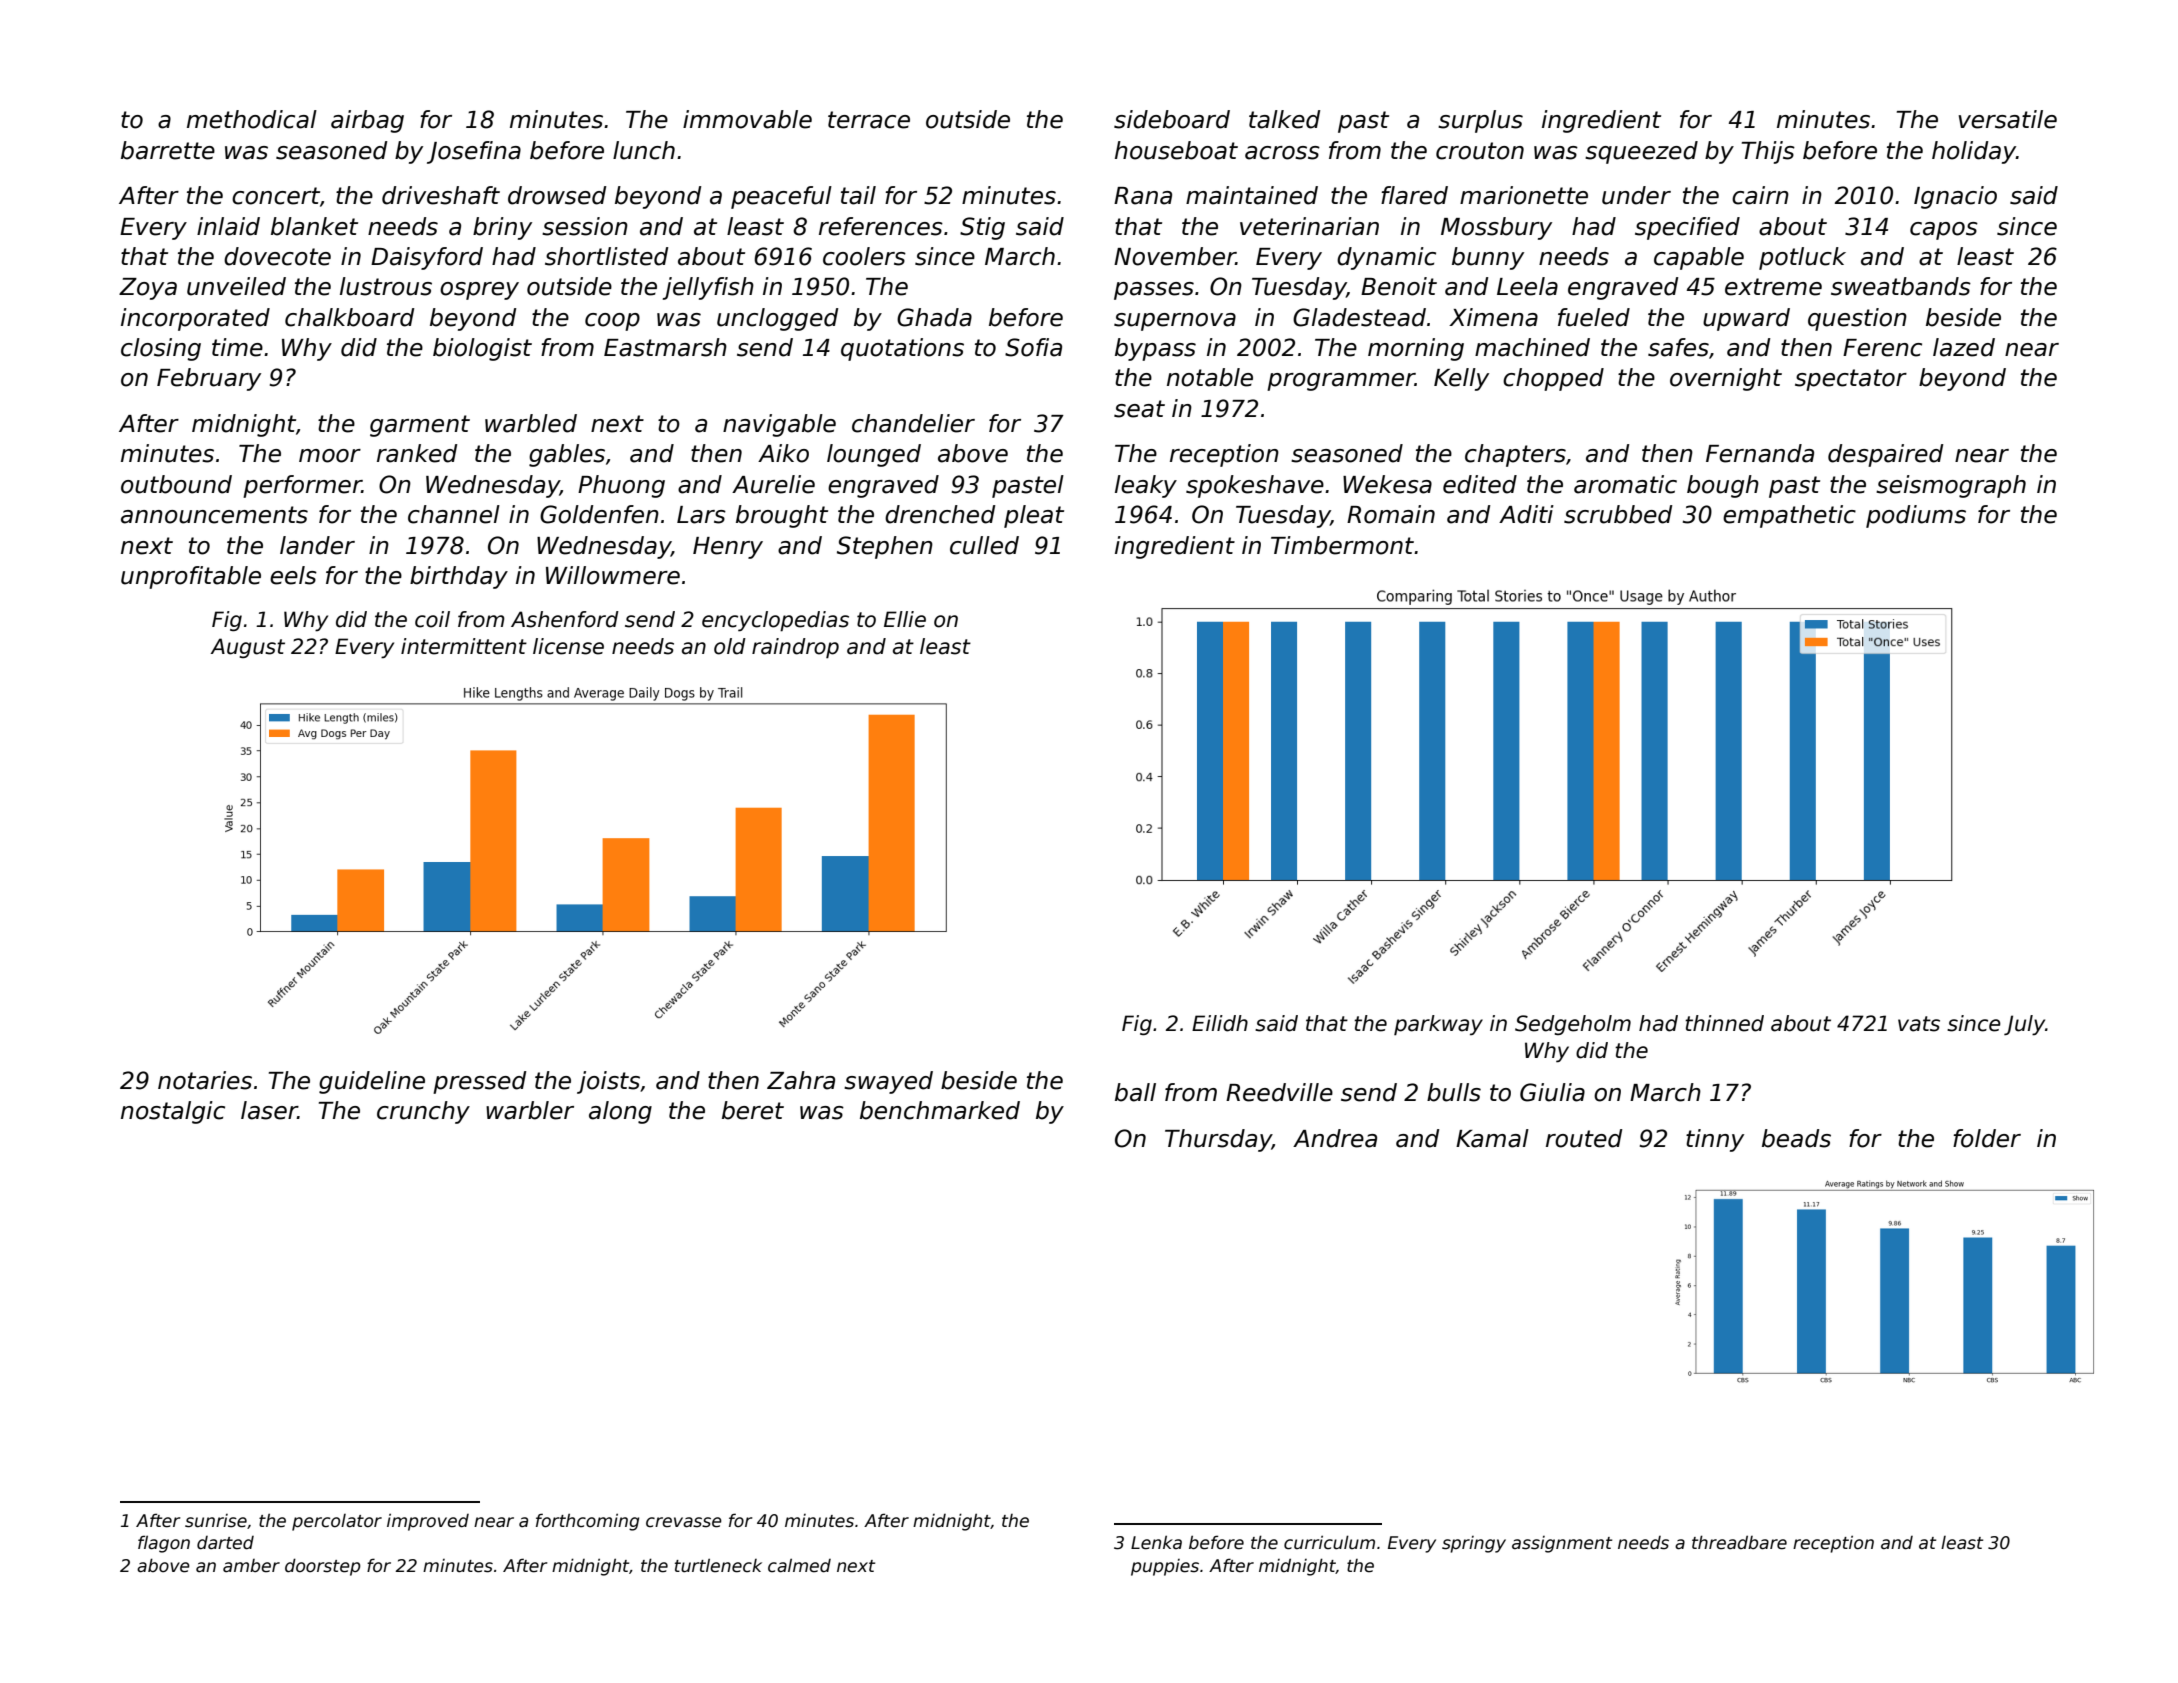 The height and width of the page is (1683, 2178). Describe the element at coordinates (252, 119) in the page. I see `methodical` at that location.
